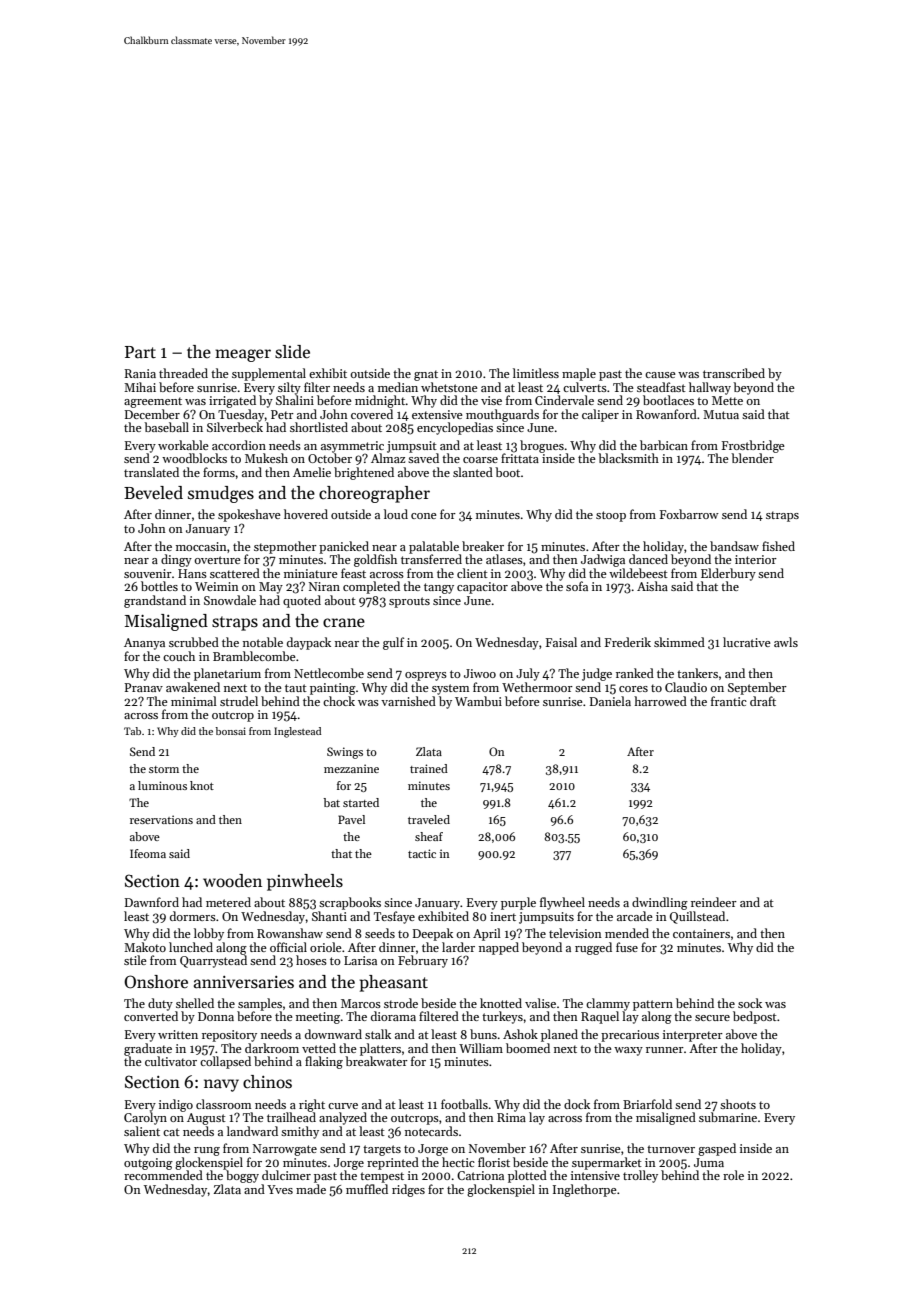  I want to click on varnished, so click(408, 701).
